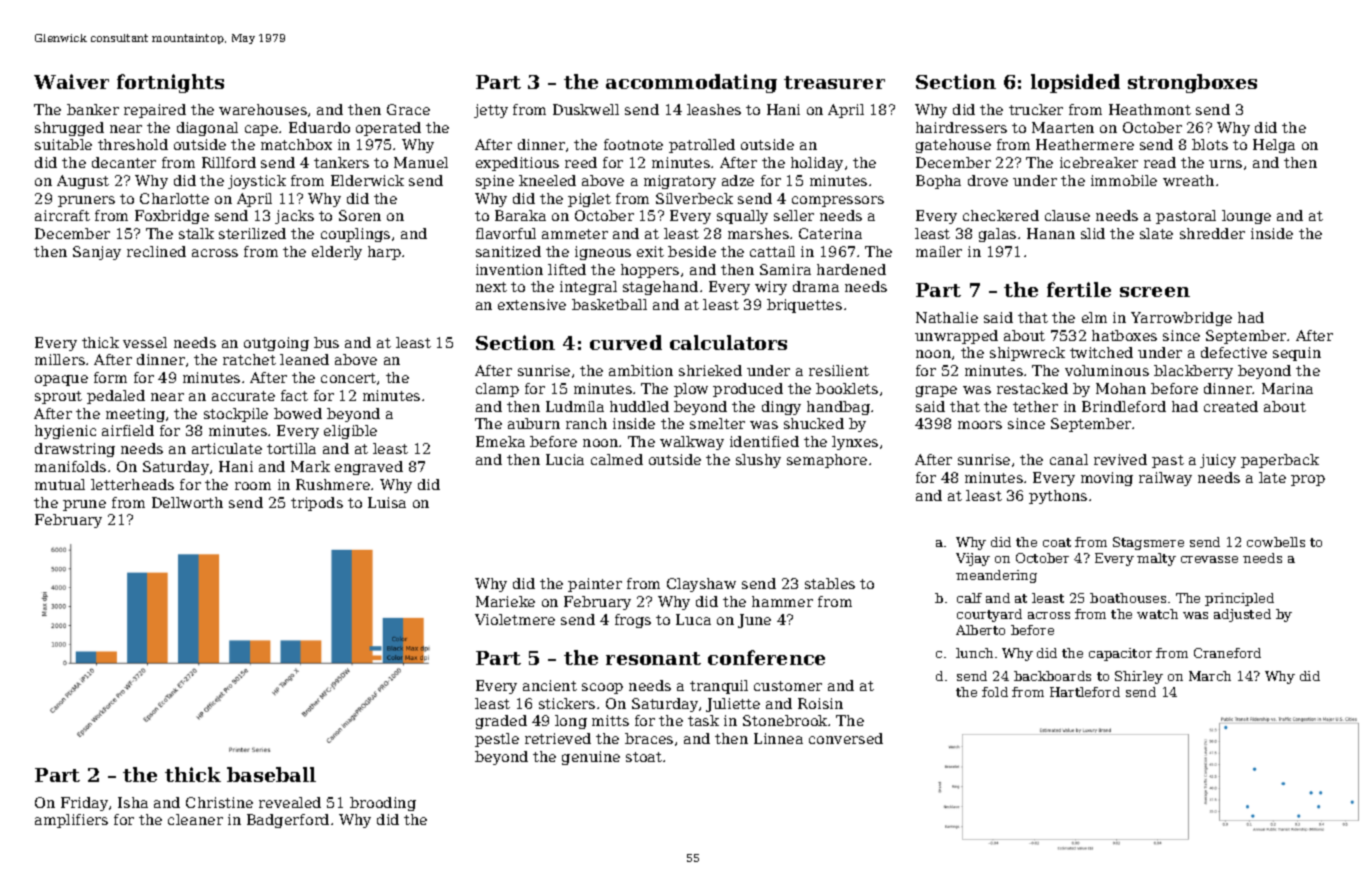  What do you see at coordinates (644, 757) in the screenshot?
I see `stoat` at bounding box center [644, 757].
